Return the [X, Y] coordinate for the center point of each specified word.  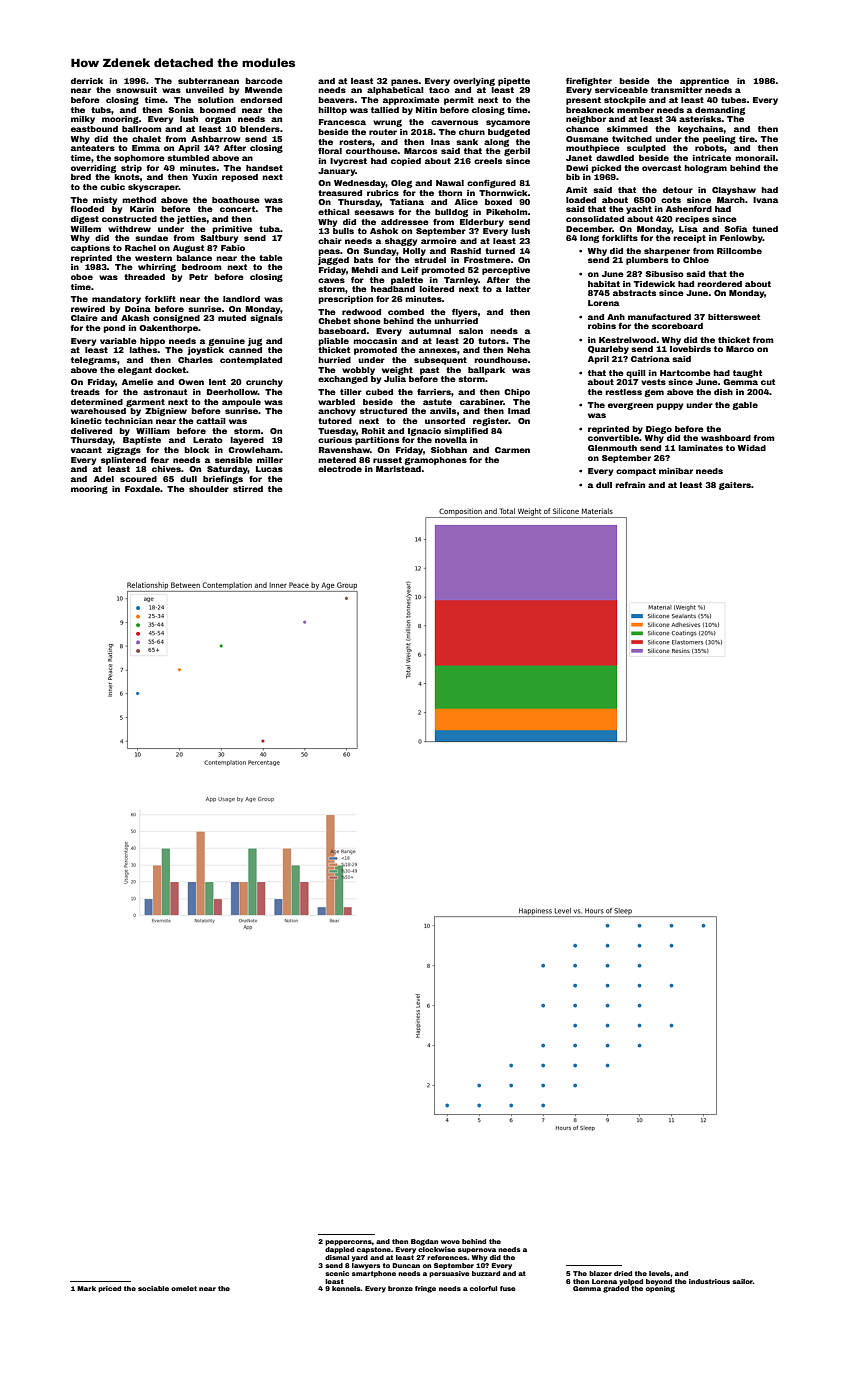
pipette [514, 82]
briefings [223, 480]
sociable [153, 1288]
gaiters [735, 486]
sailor [742, 1281]
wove [450, 1242]
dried [623, 1273]
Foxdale [142, 489]
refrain [630, 485]
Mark [86, 1288]
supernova [477, 1251]
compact [636, 472]
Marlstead [399, 469]
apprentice [704, 82]
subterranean [208, 81]
